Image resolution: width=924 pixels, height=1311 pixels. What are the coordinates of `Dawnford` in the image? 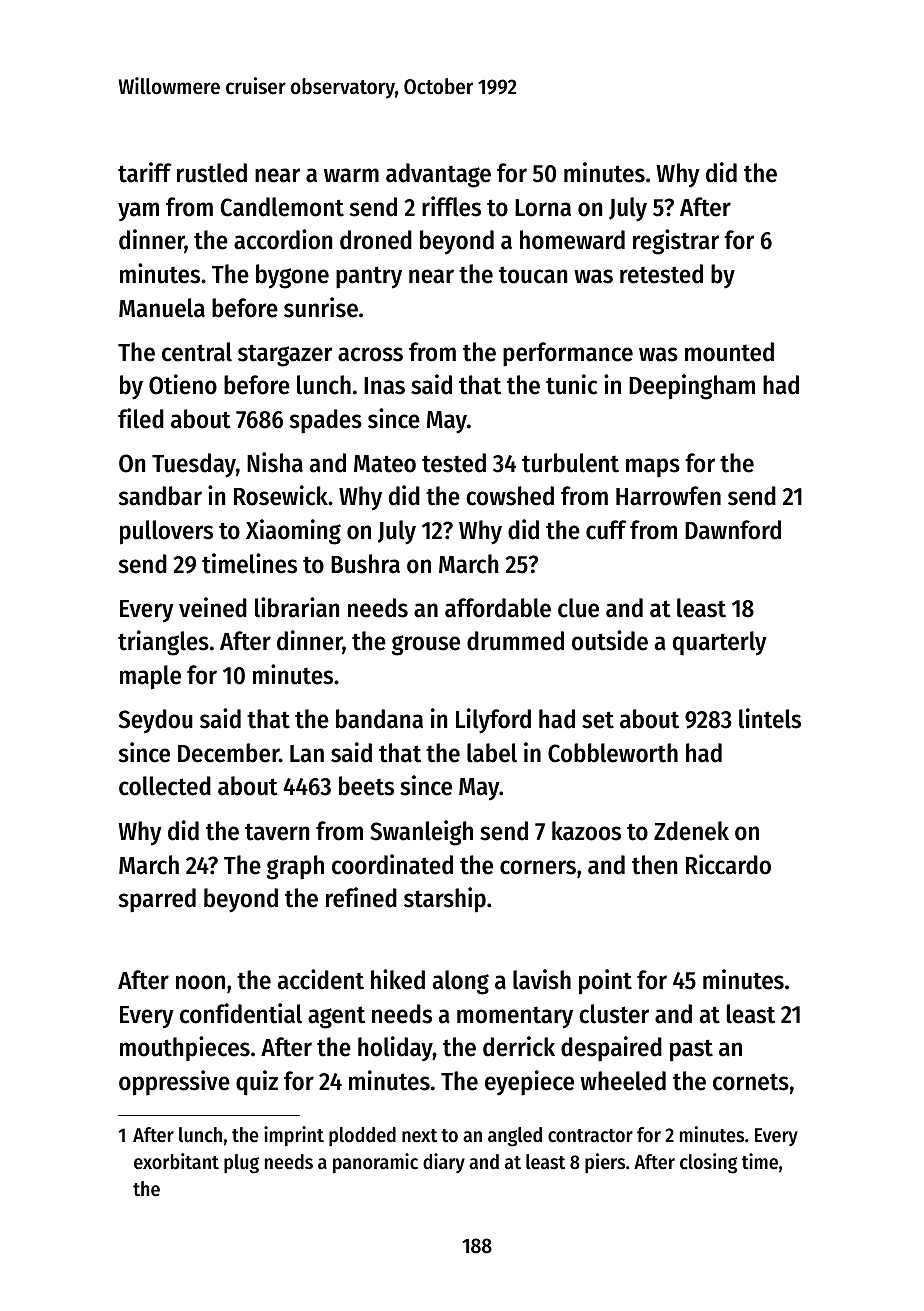 It's located at (733, 530).
